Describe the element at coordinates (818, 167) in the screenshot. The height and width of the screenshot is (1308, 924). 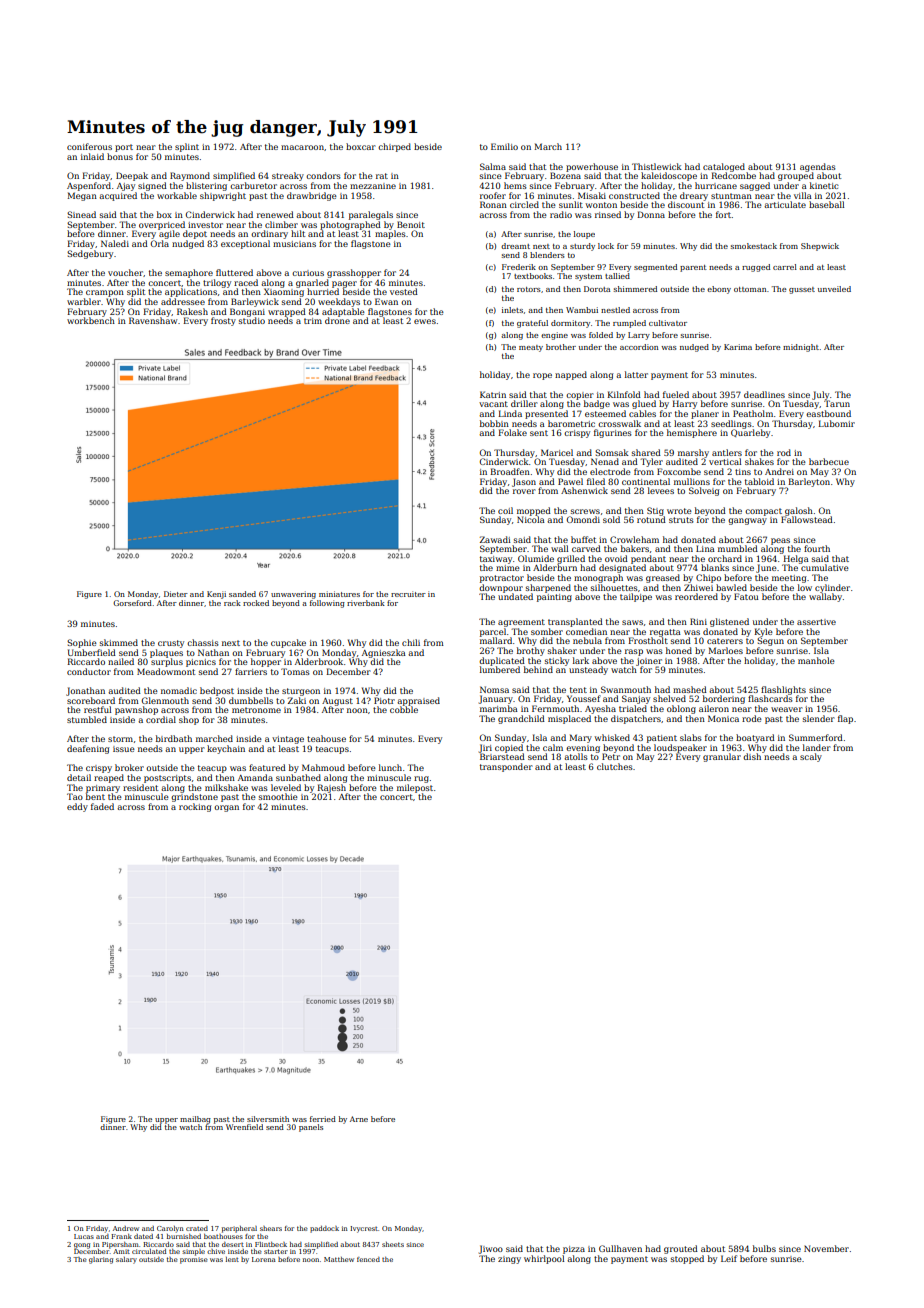
I see `agendas` at that location.
